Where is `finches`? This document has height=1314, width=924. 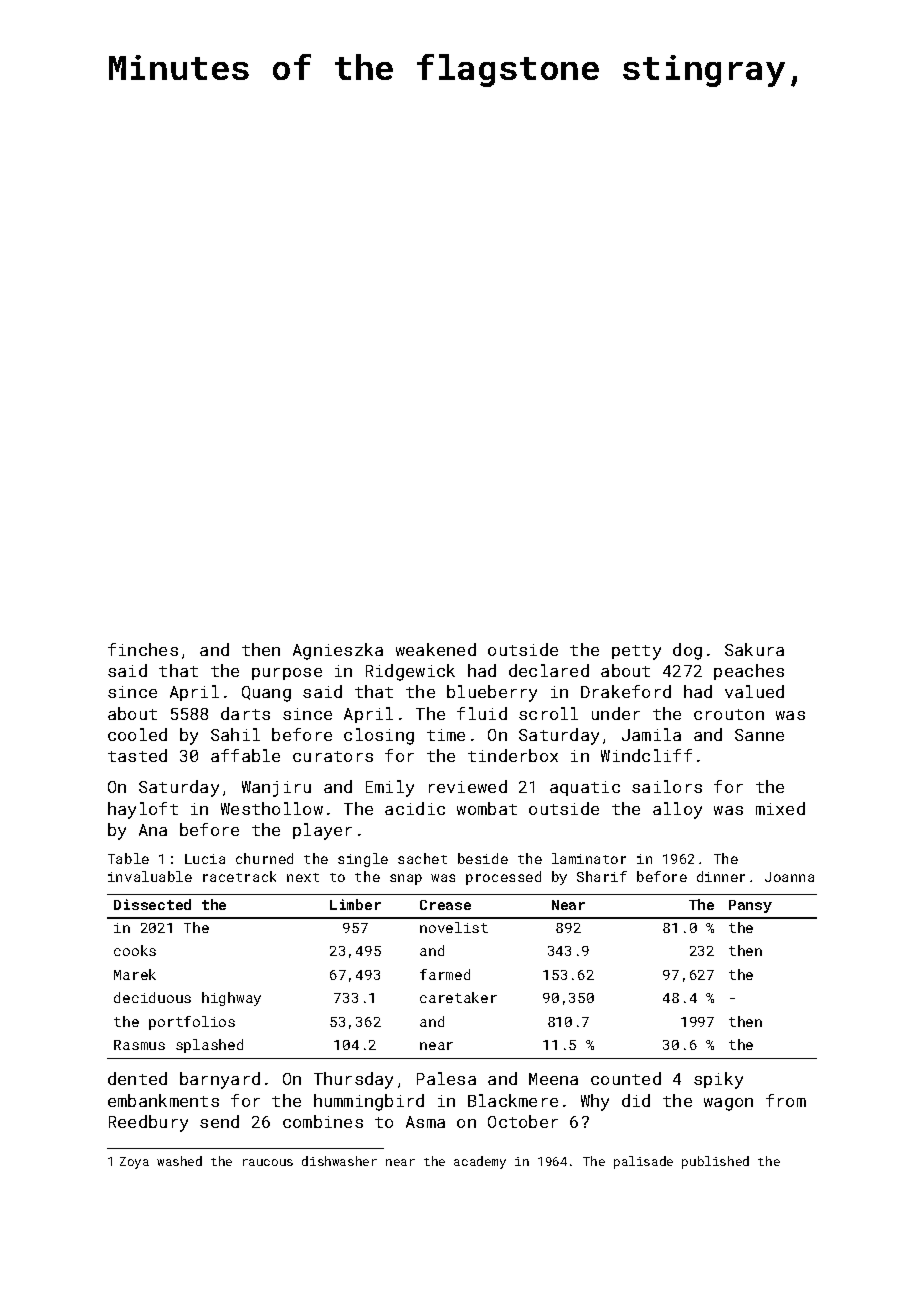
finches is located at coordinates (143, 649).
